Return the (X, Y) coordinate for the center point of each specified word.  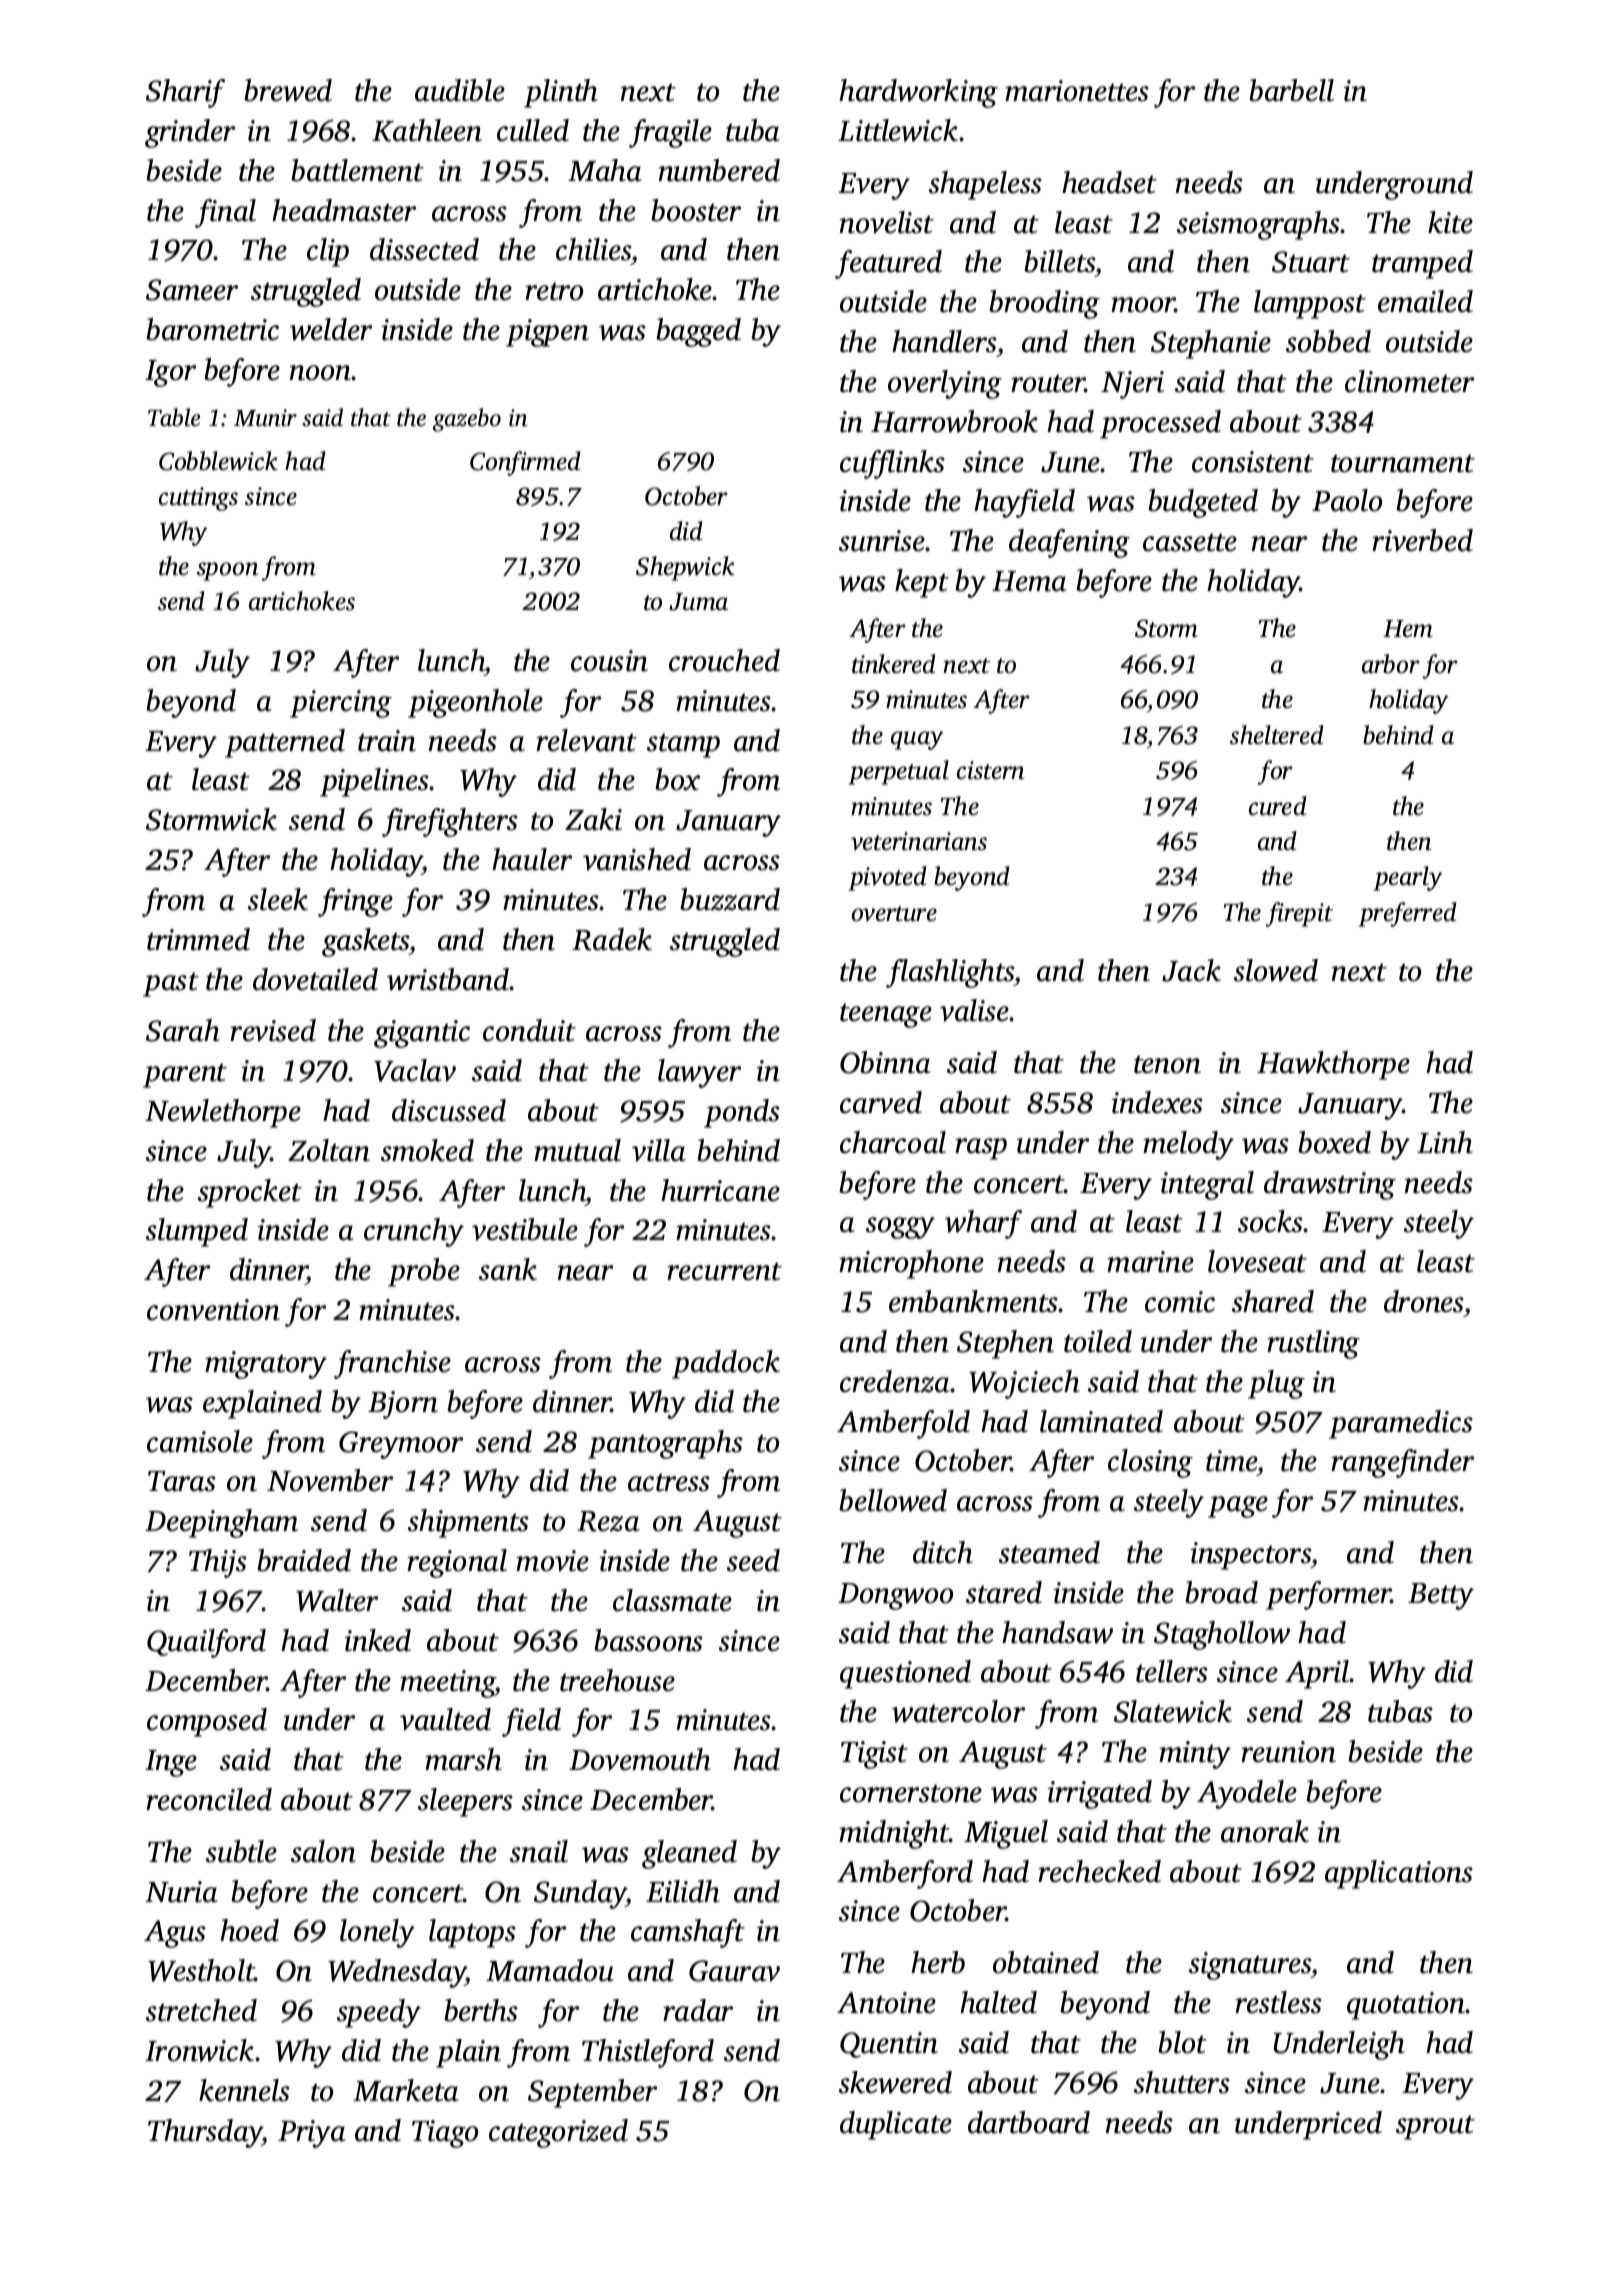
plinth (561, 93)
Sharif (185, 93)
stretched (201, 2010)
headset (1109, 182)
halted (998, 2002)
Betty (1441, 1596)
